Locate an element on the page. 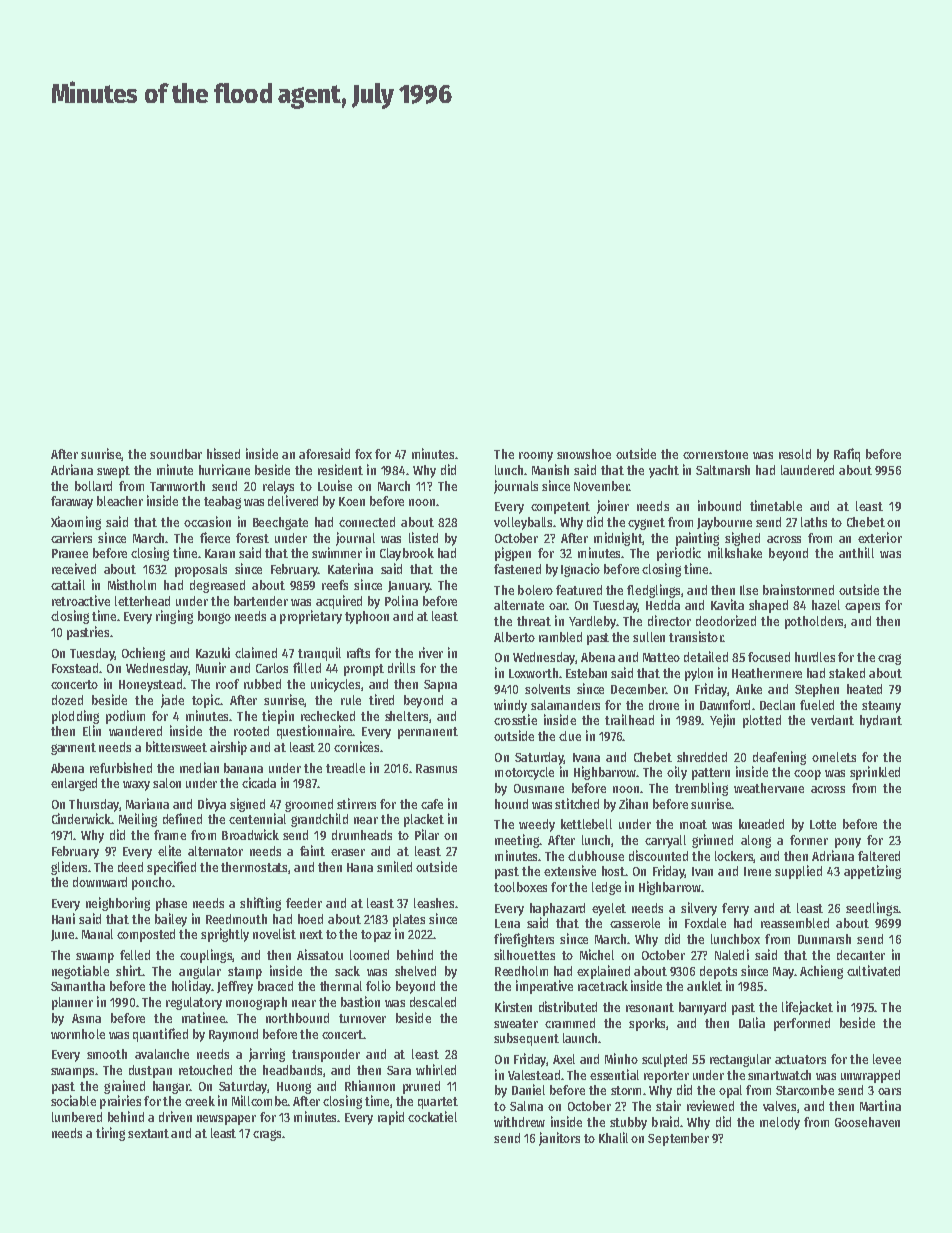 Image resolution: width=952 pixels, height=1233 pixels. barnyard is located at coordinates (702, 1008).
